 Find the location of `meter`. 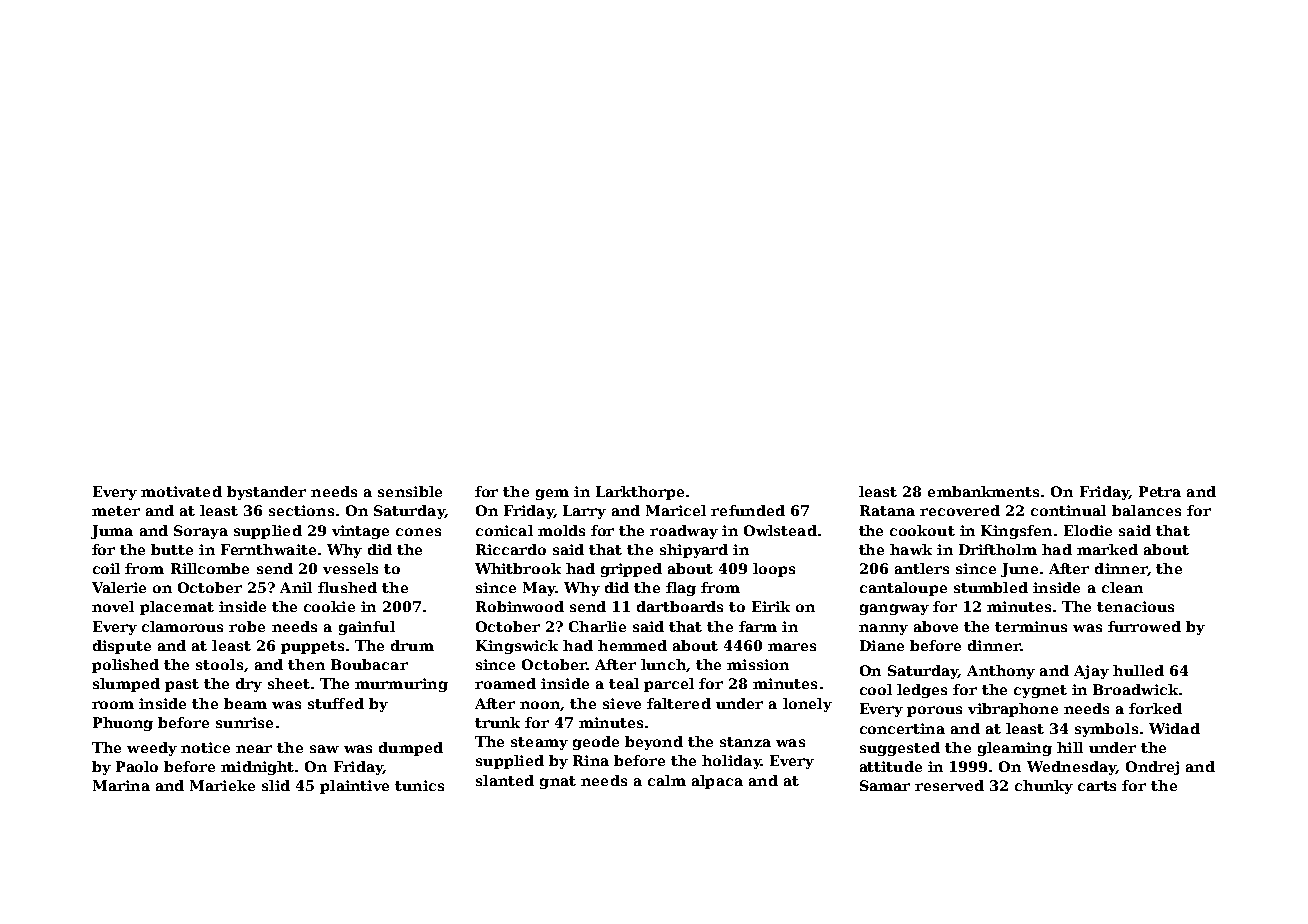

meter is located at coordinates (116, 511).
